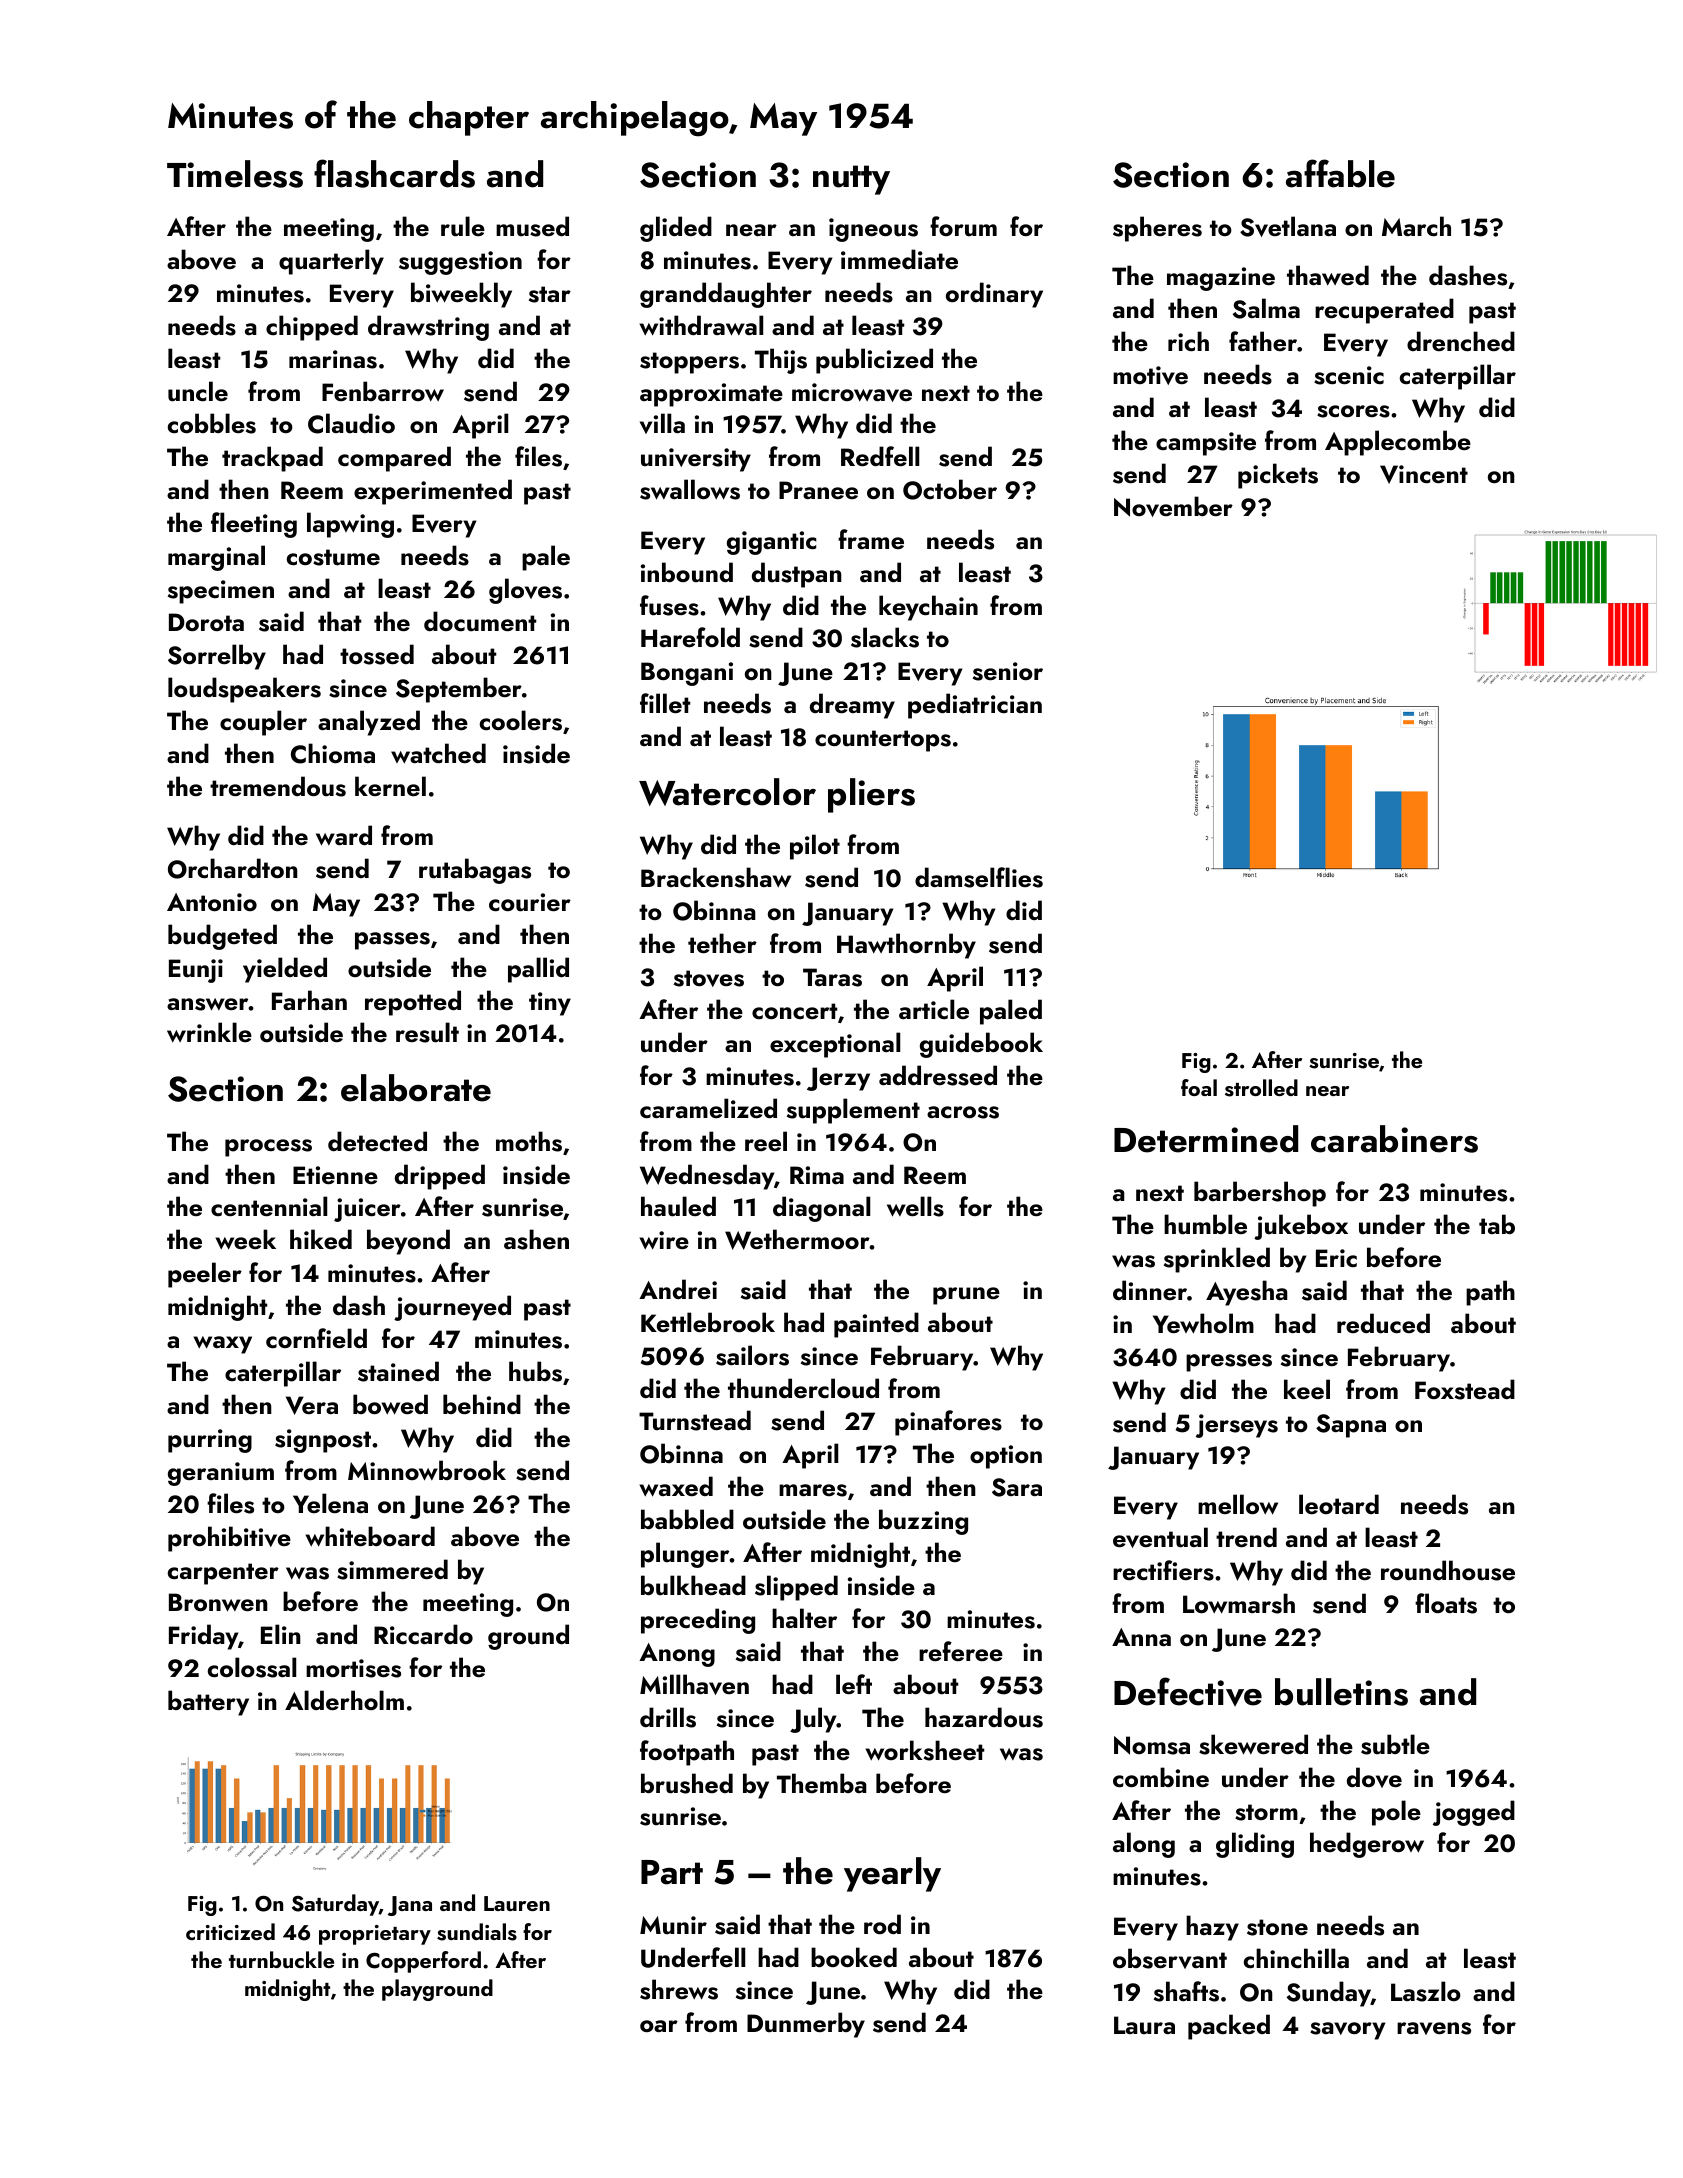 The height and width of the screenshot is (2178, 1683). Describe the element at coordinates (1307, 1389) in the screenshot. I see `keel` at that location.
